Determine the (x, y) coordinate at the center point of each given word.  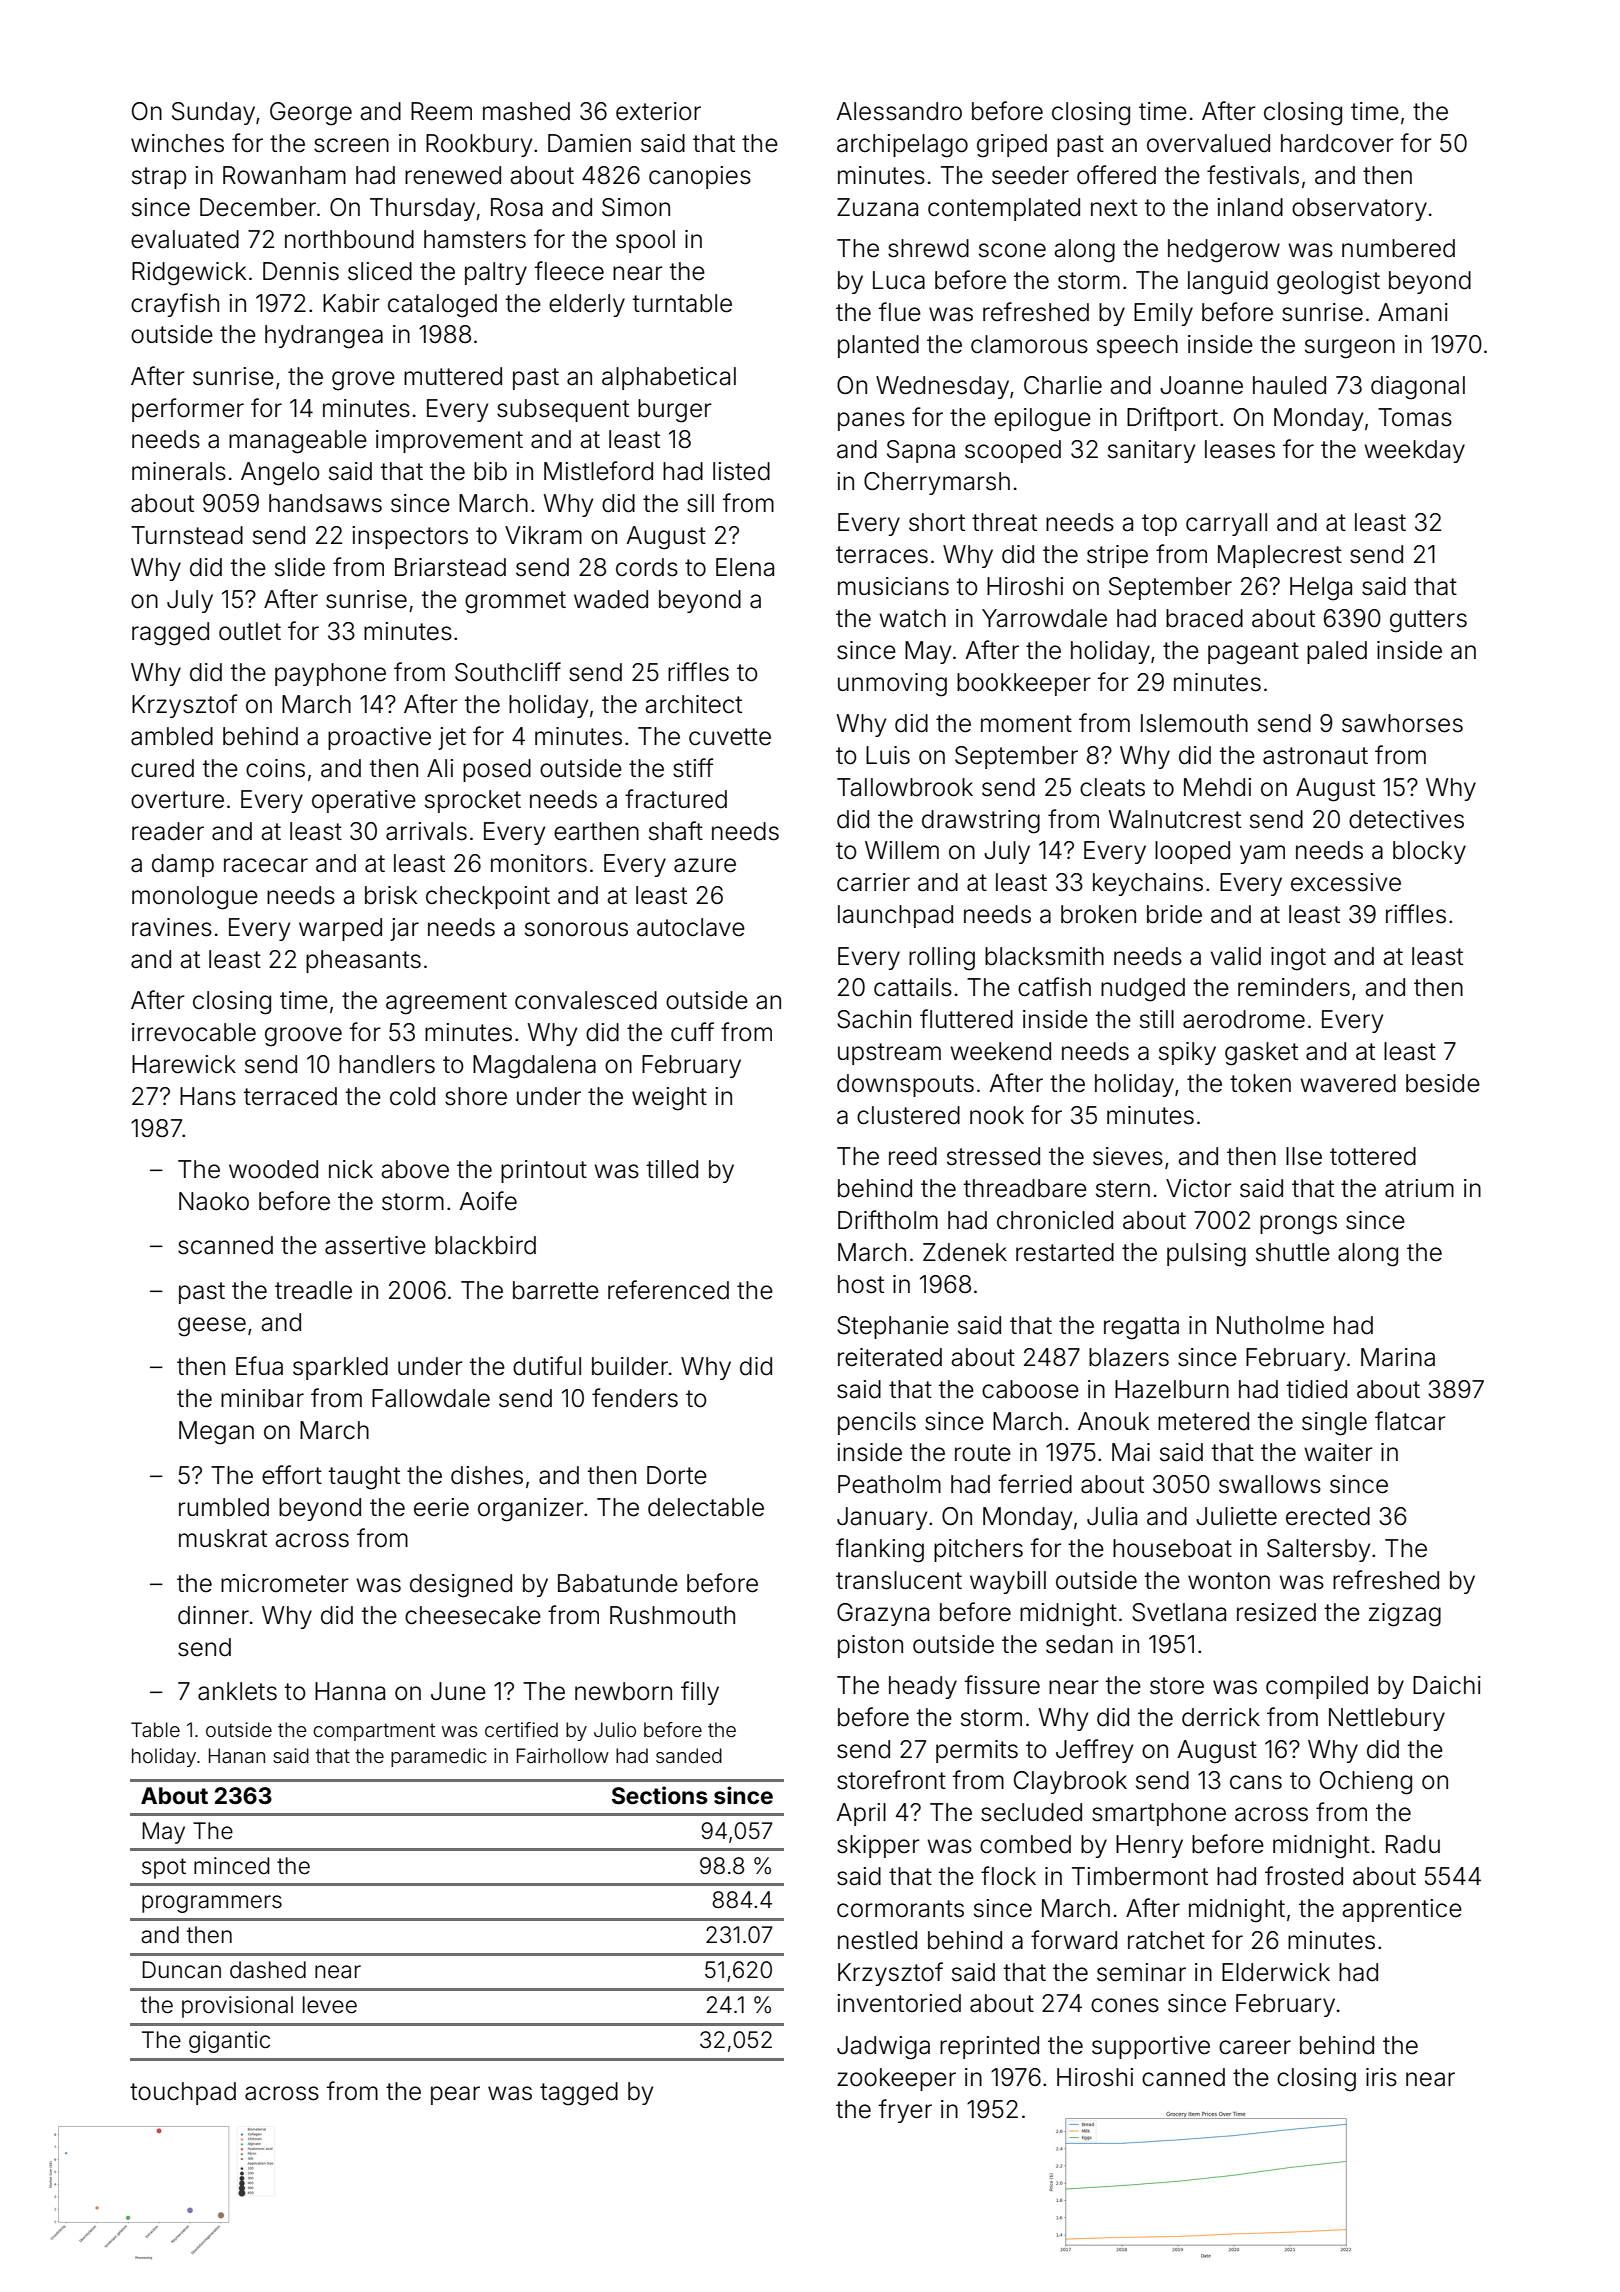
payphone (330, 674)
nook (997, 1115)
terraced (290, 1096)
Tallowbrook (905, 787)
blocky (1429, 852)
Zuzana (877, 207)
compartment (374, 1732)
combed (1025, 1844)
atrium (1419, 1188)
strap (159, 178)
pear (455, 2095)
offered (1116, 175)
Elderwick (1276, 1972)
